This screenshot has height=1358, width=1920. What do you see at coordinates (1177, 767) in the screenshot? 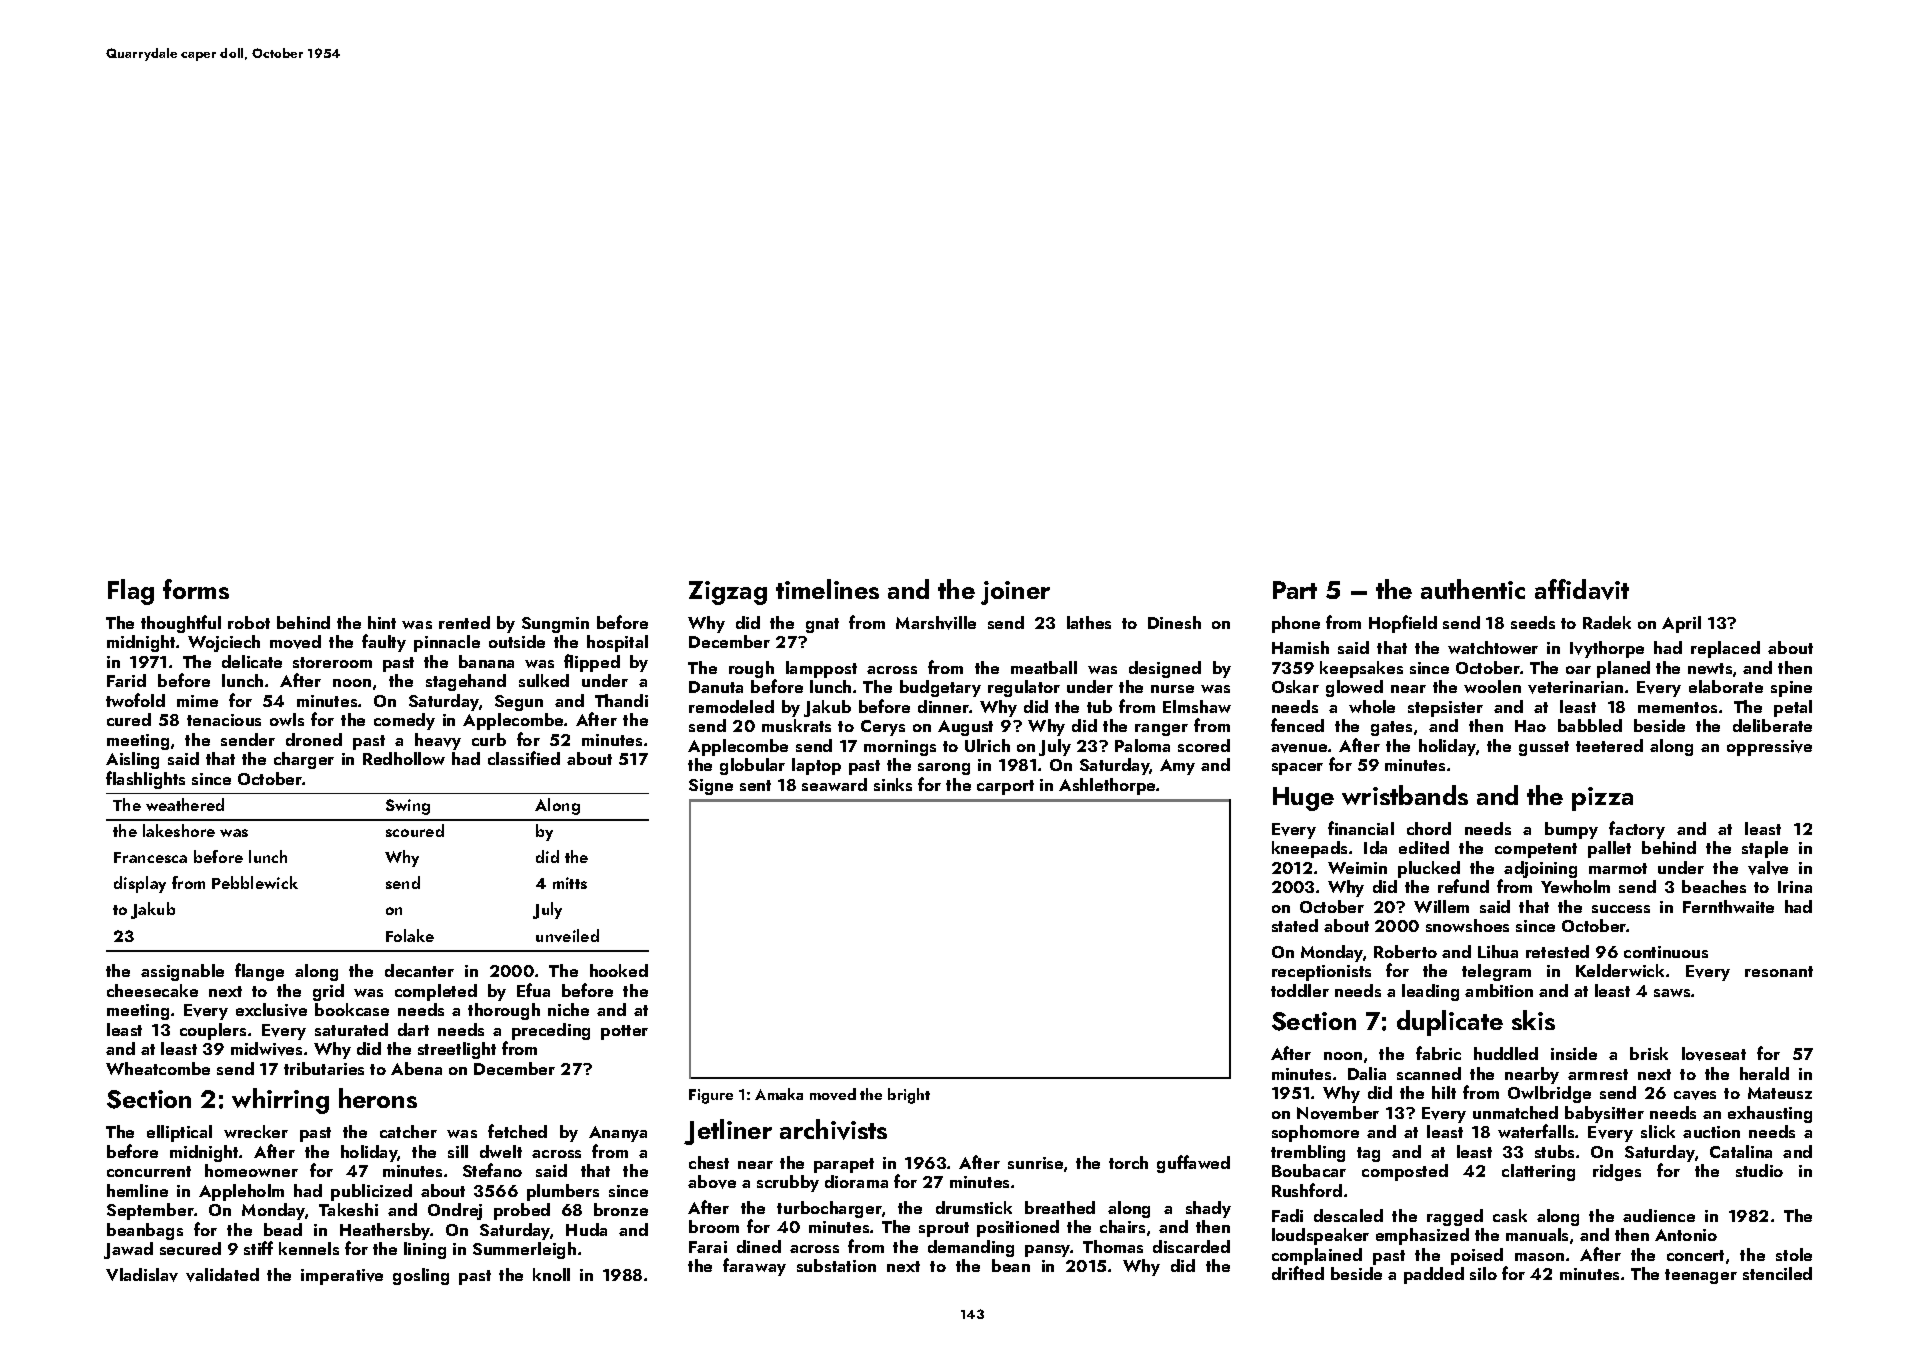
I see `Amy` at bounding box center [1177, 767].
